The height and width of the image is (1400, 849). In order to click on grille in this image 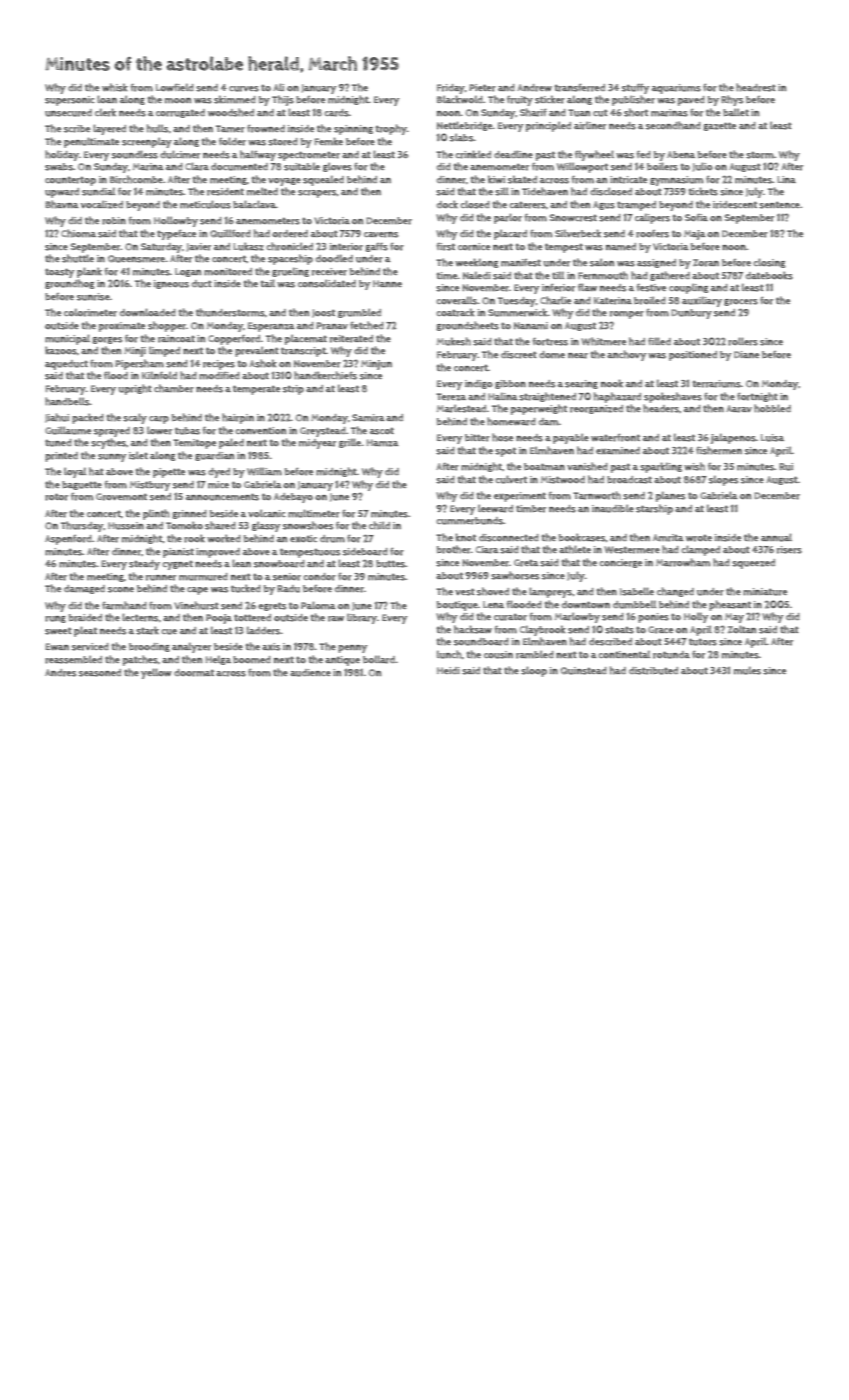, I will do `click(350, 443)`.
